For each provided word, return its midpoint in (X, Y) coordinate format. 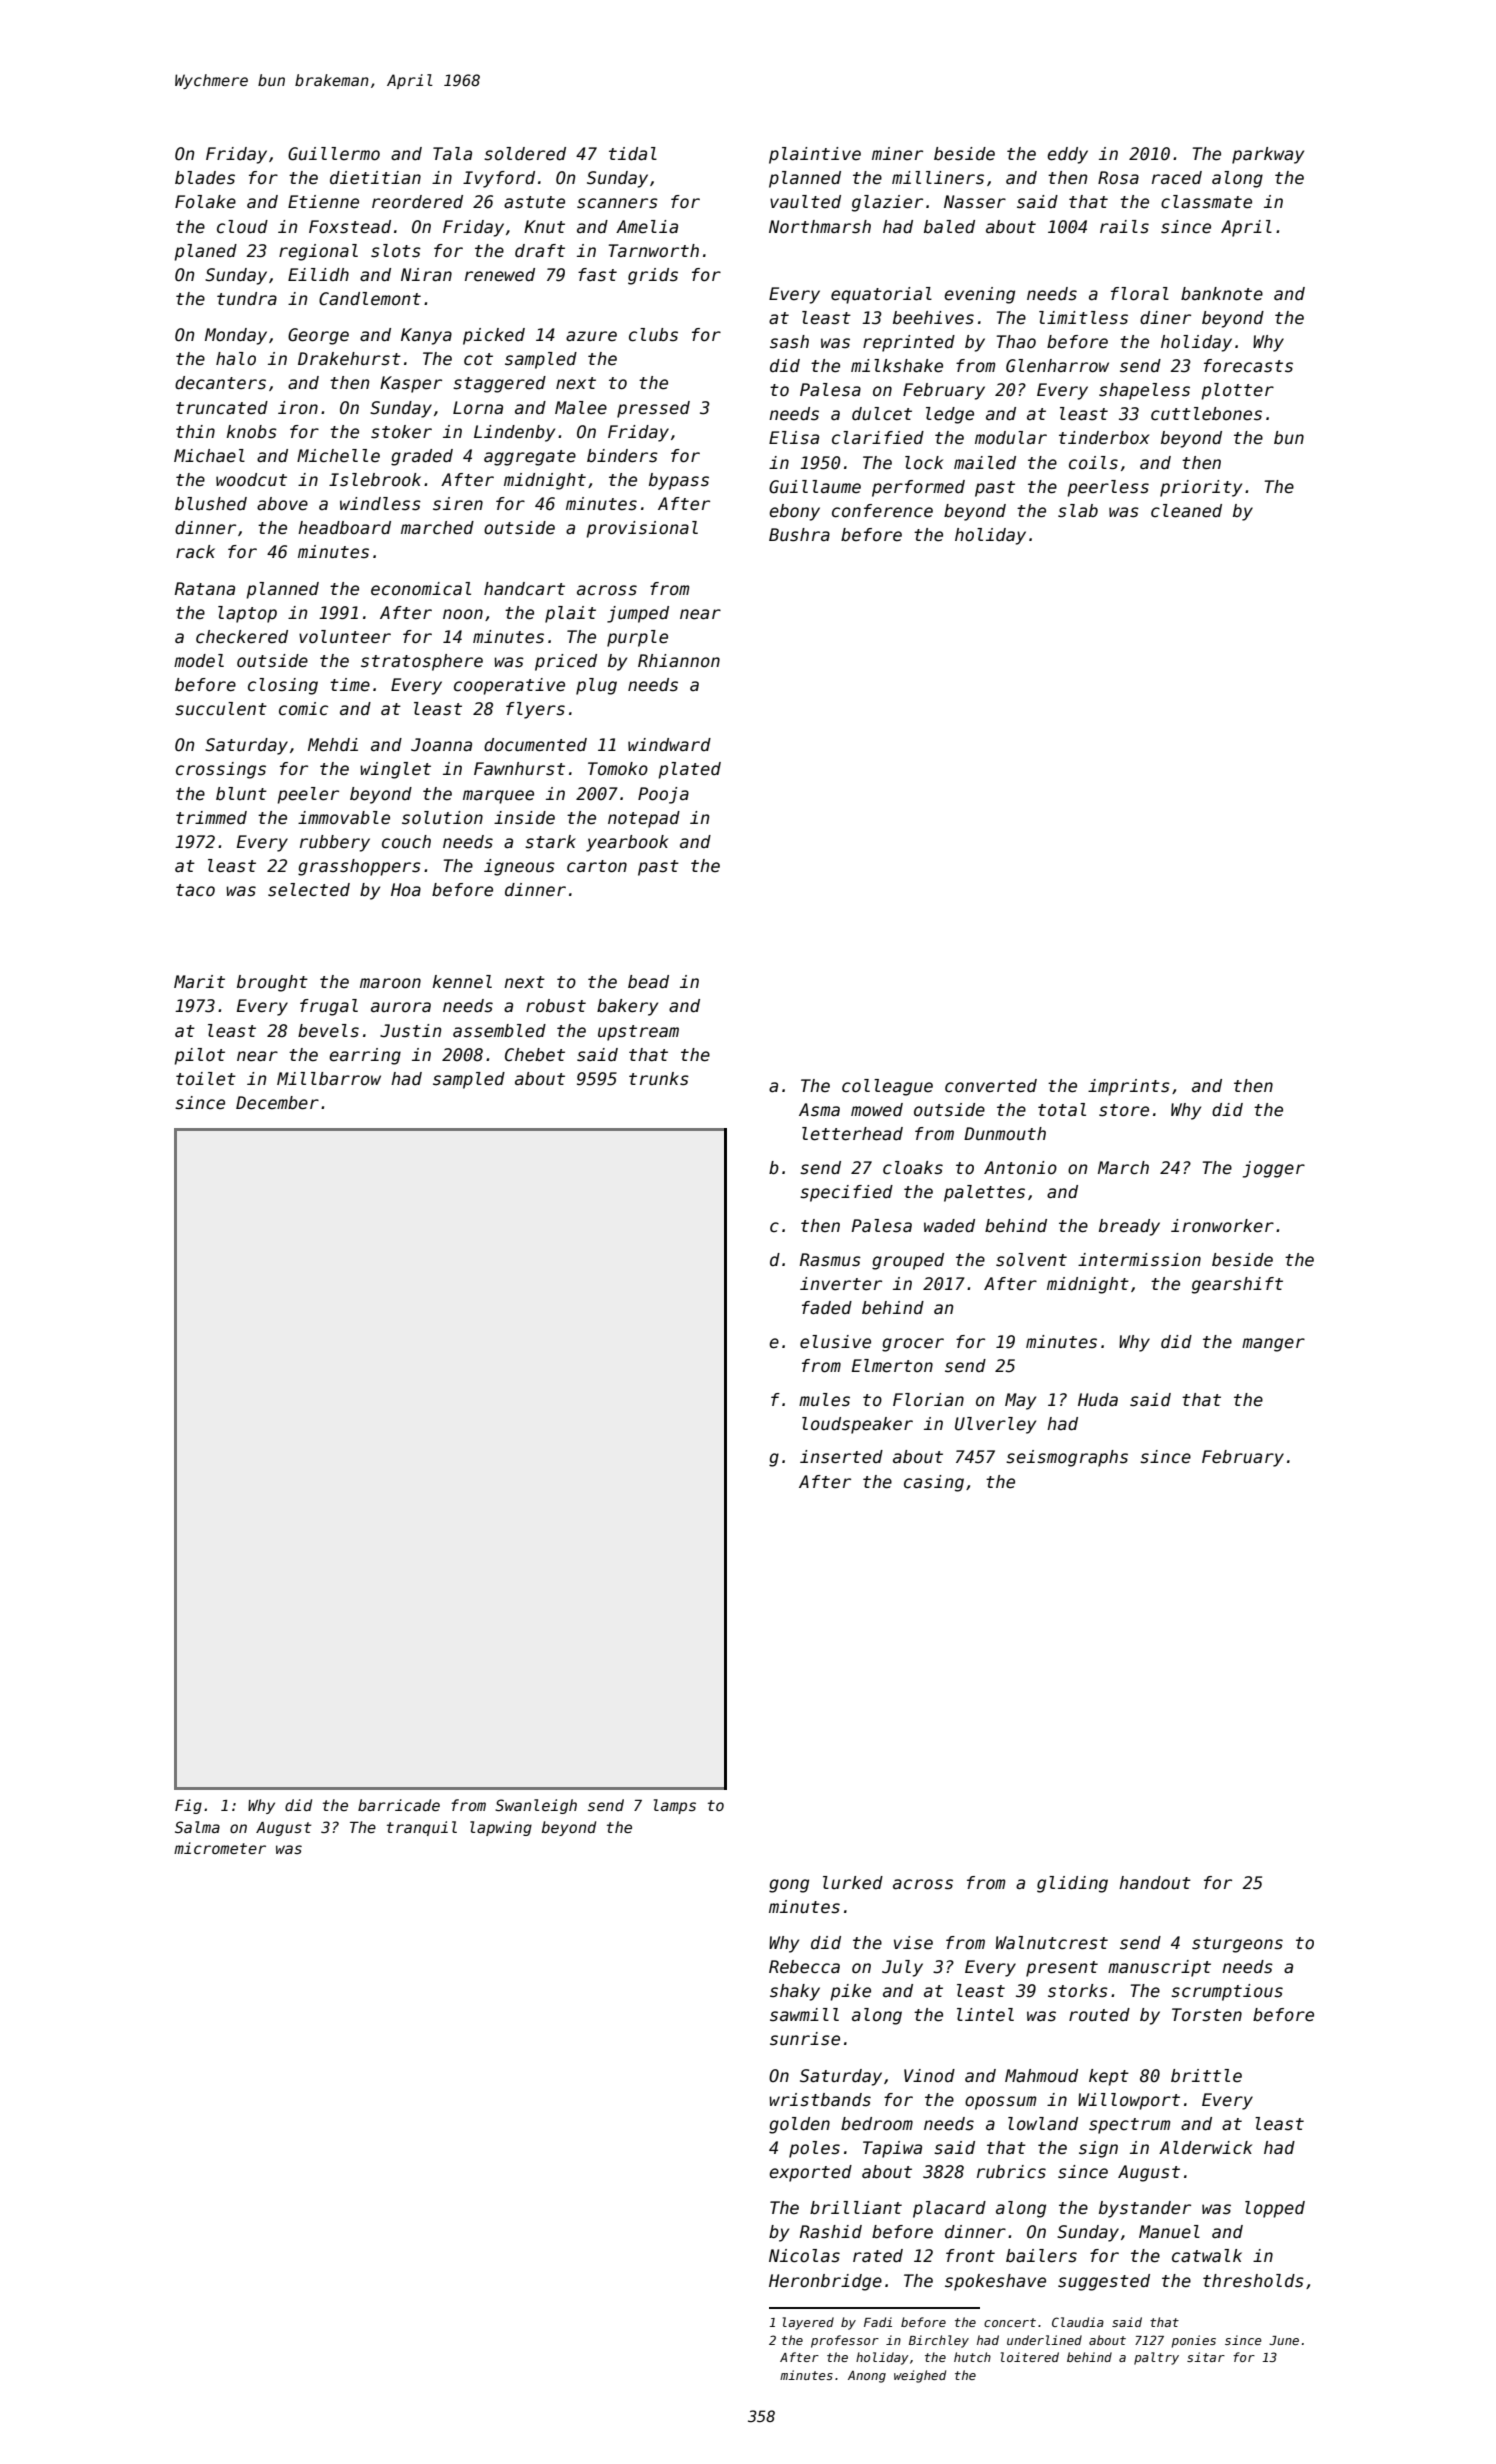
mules (824, 1400)
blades (205, 178)
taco (195, 890)
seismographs (1067, 1458)
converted (991, 1086)
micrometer (220, 1848)
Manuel (1169, 2232)
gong (789, 1886)
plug (596, 686)
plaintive (815, 155)
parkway (1268, 155)
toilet (206, 1079)
